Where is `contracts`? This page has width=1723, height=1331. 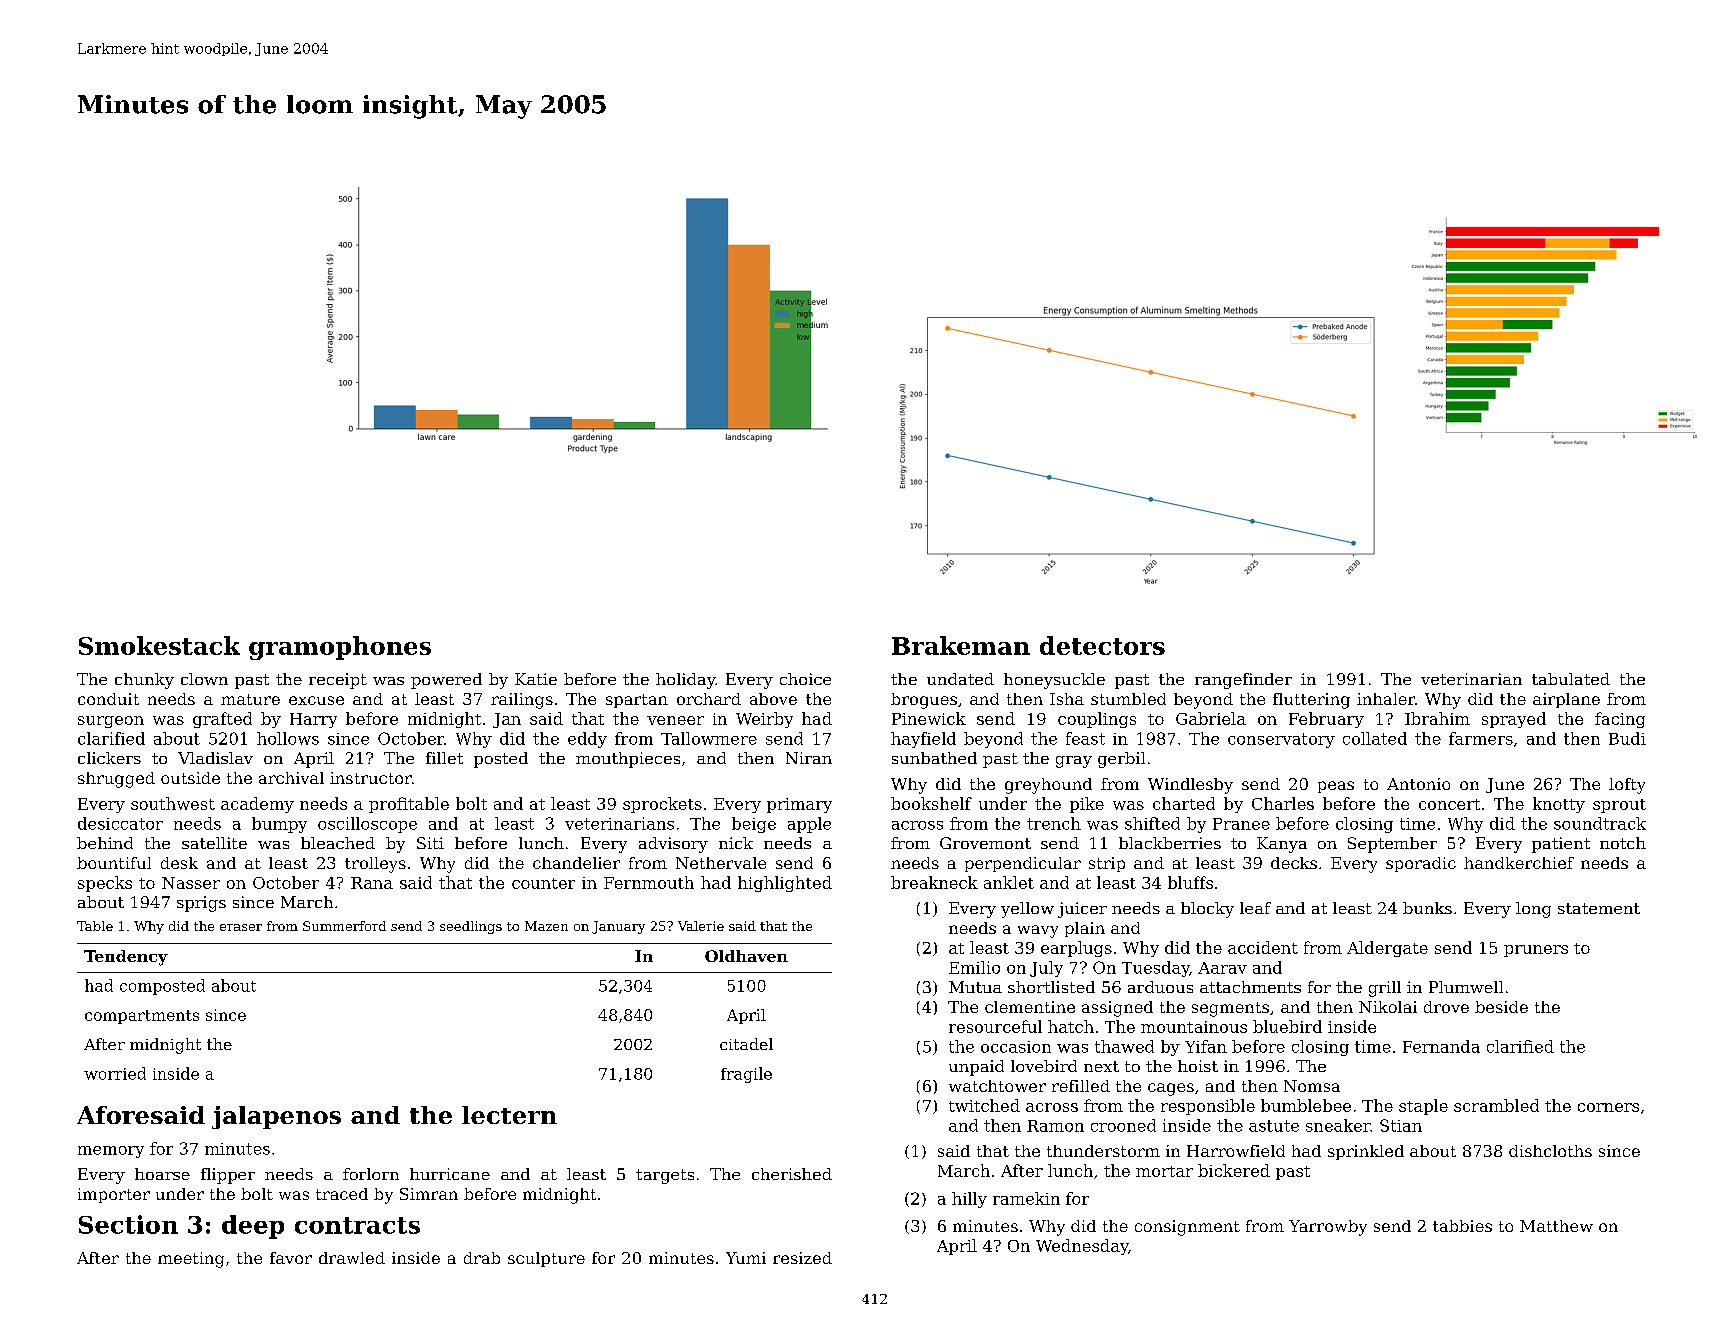
contracts is located at coordinates (357, 1225).
